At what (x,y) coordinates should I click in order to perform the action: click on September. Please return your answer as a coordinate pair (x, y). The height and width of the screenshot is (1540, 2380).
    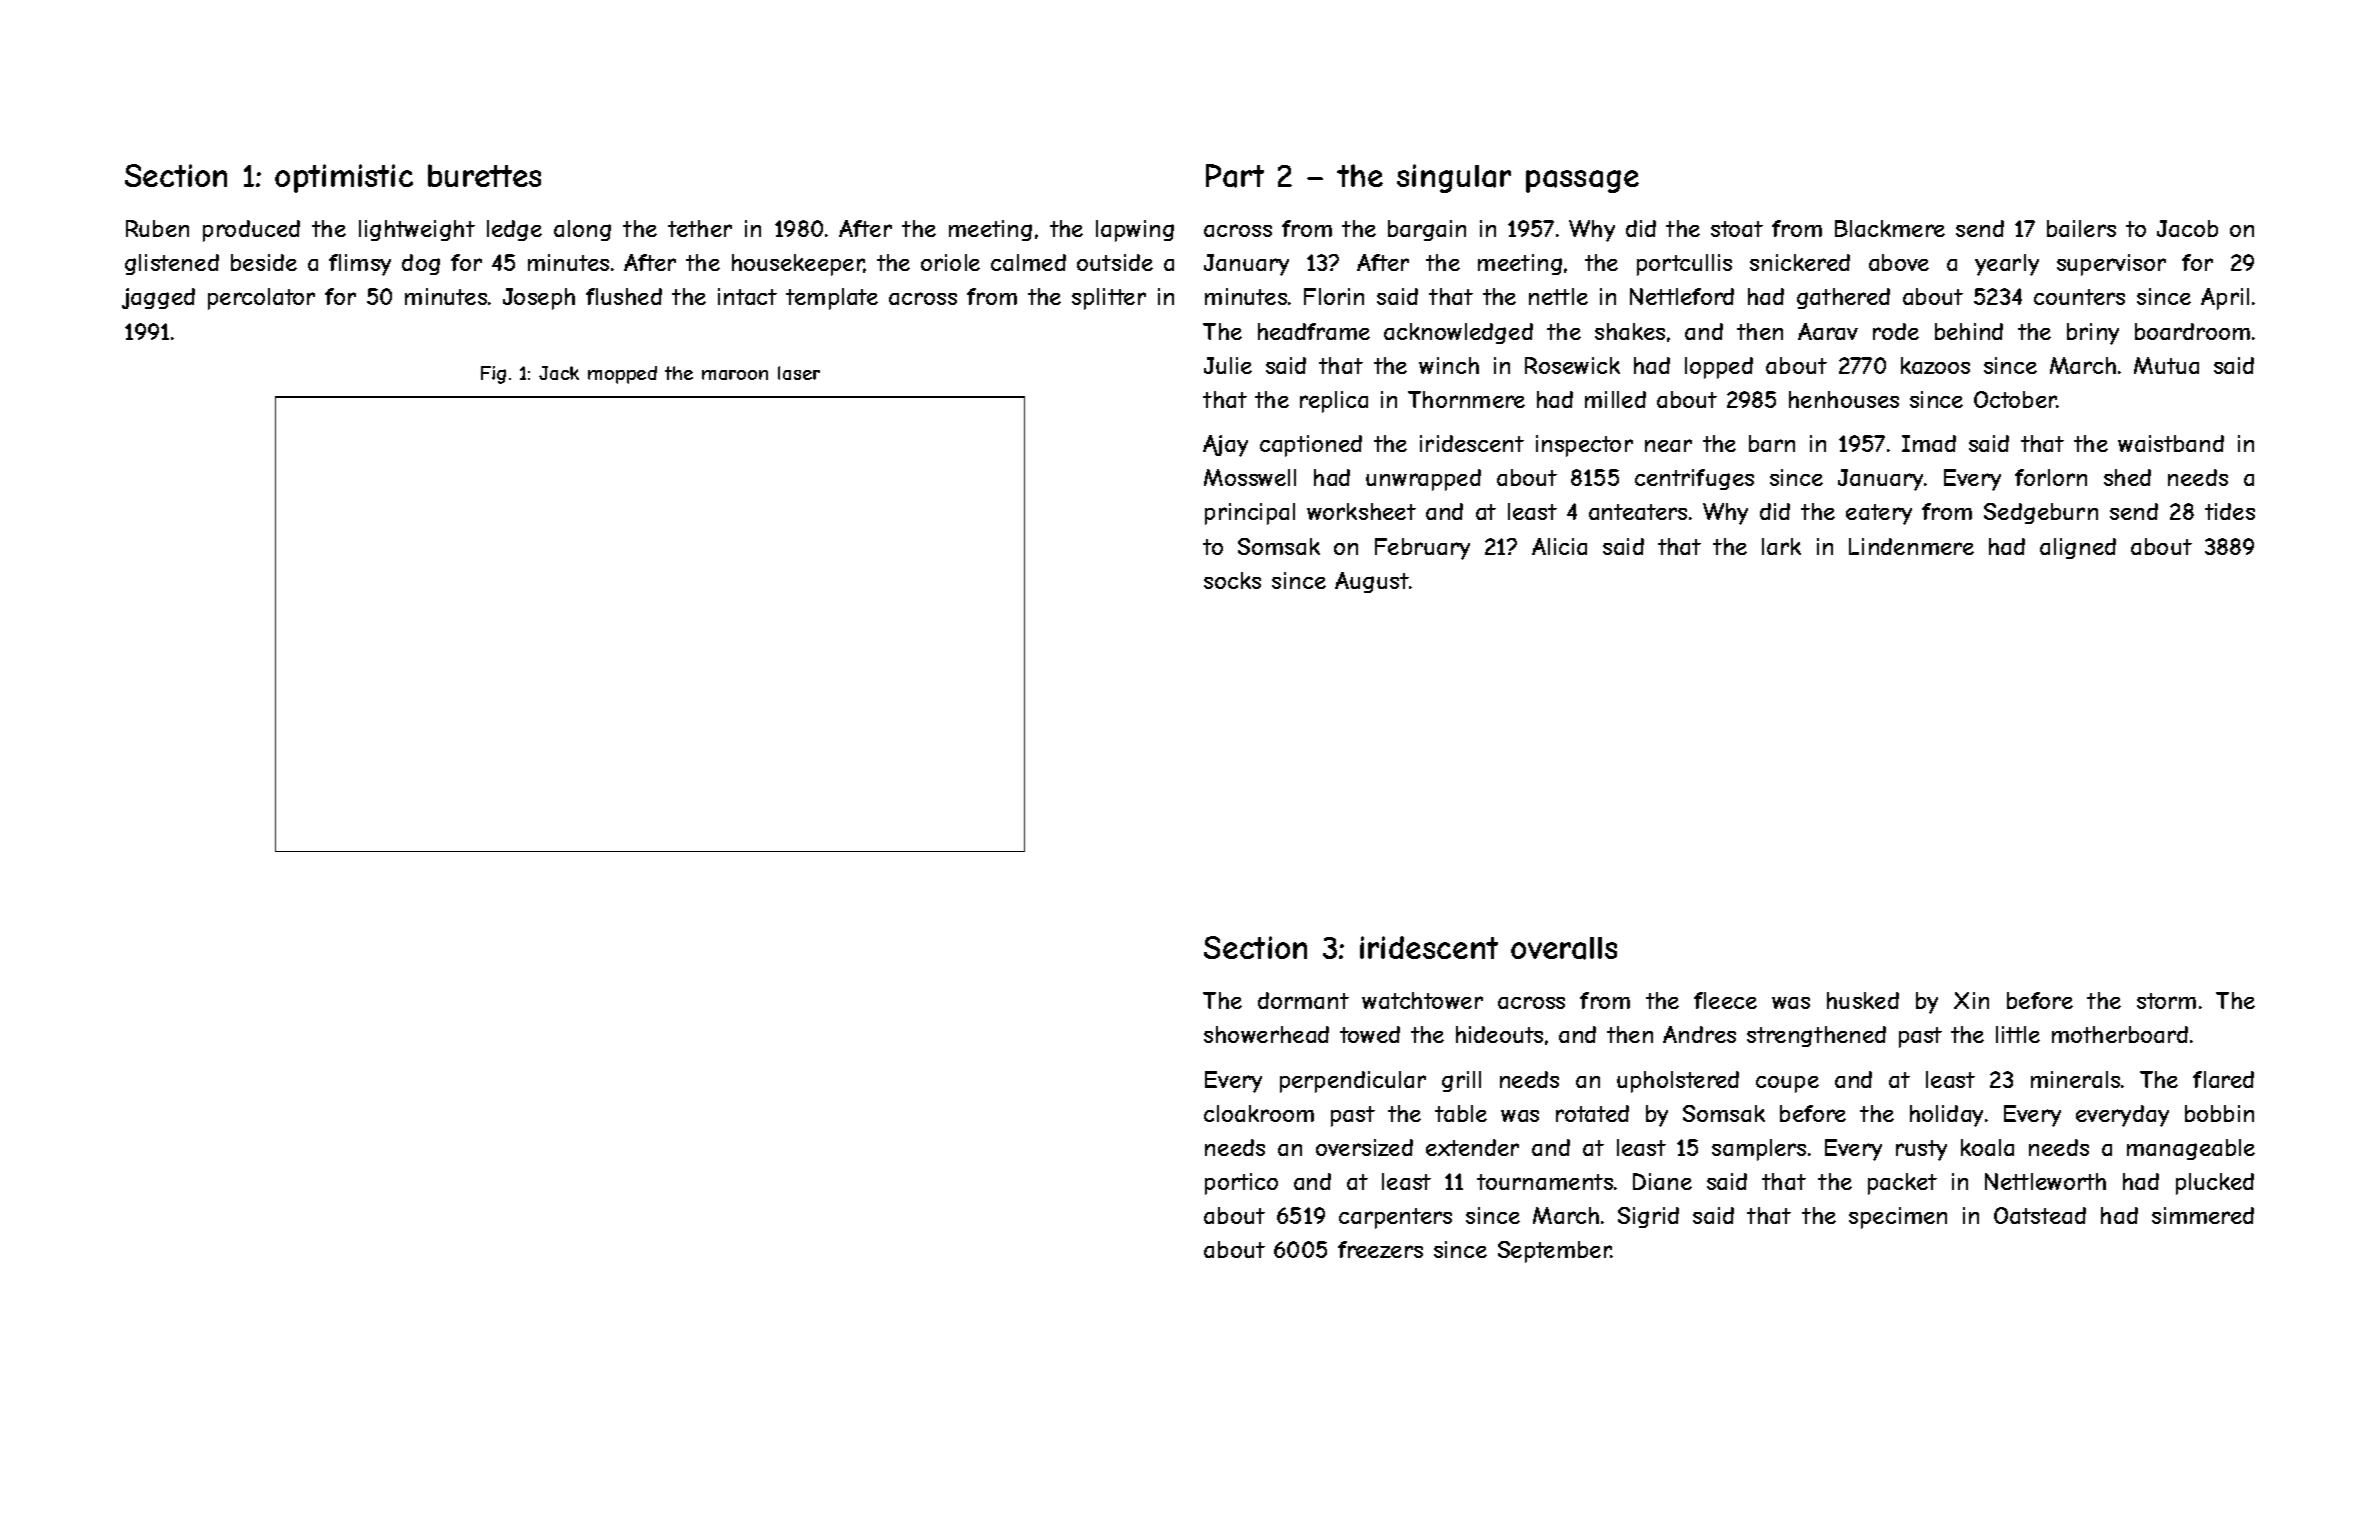
    Looking at the image, I should click on (1554, 1252).
